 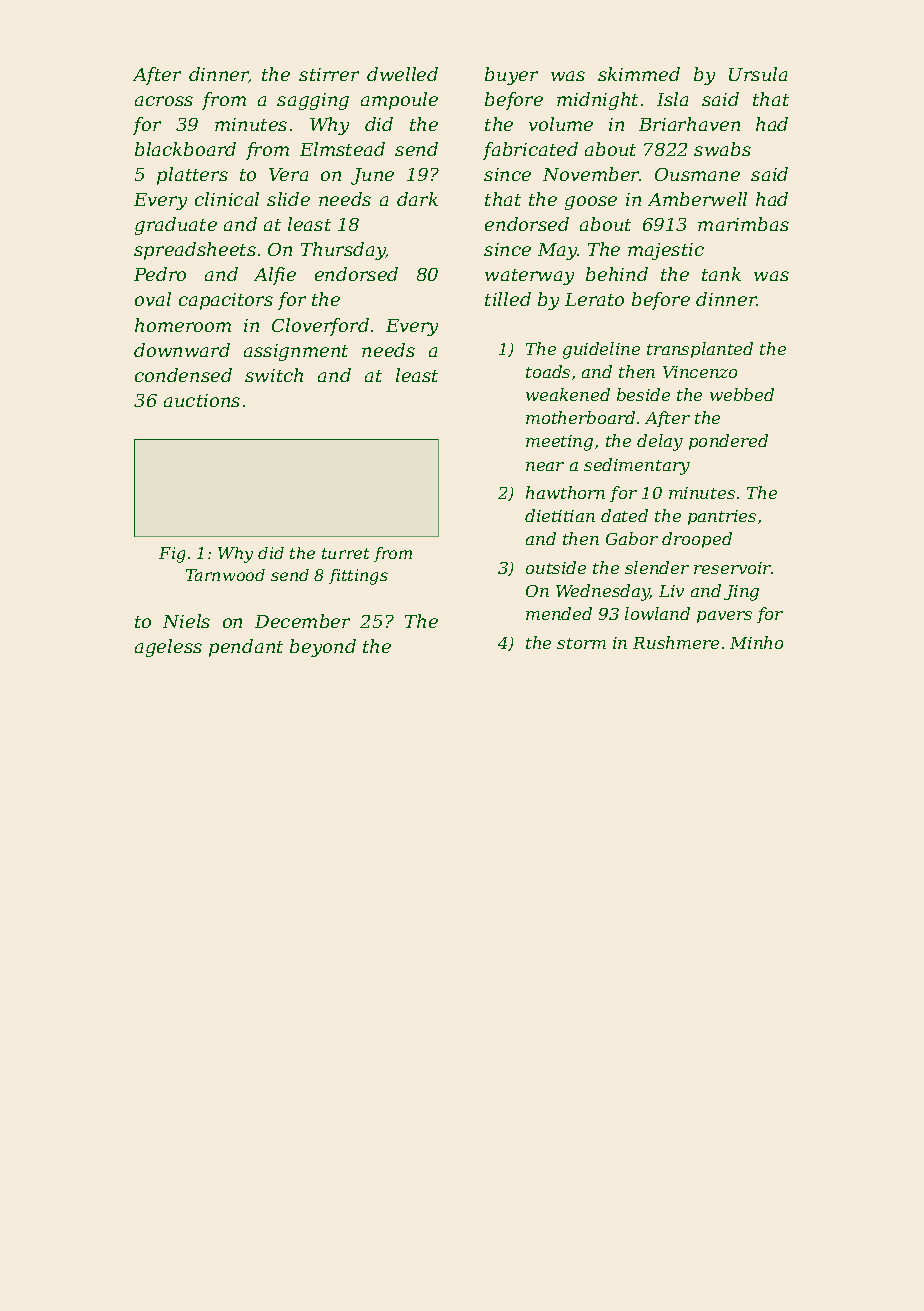 I want to click on tilled, so click(x=508, y=299).
